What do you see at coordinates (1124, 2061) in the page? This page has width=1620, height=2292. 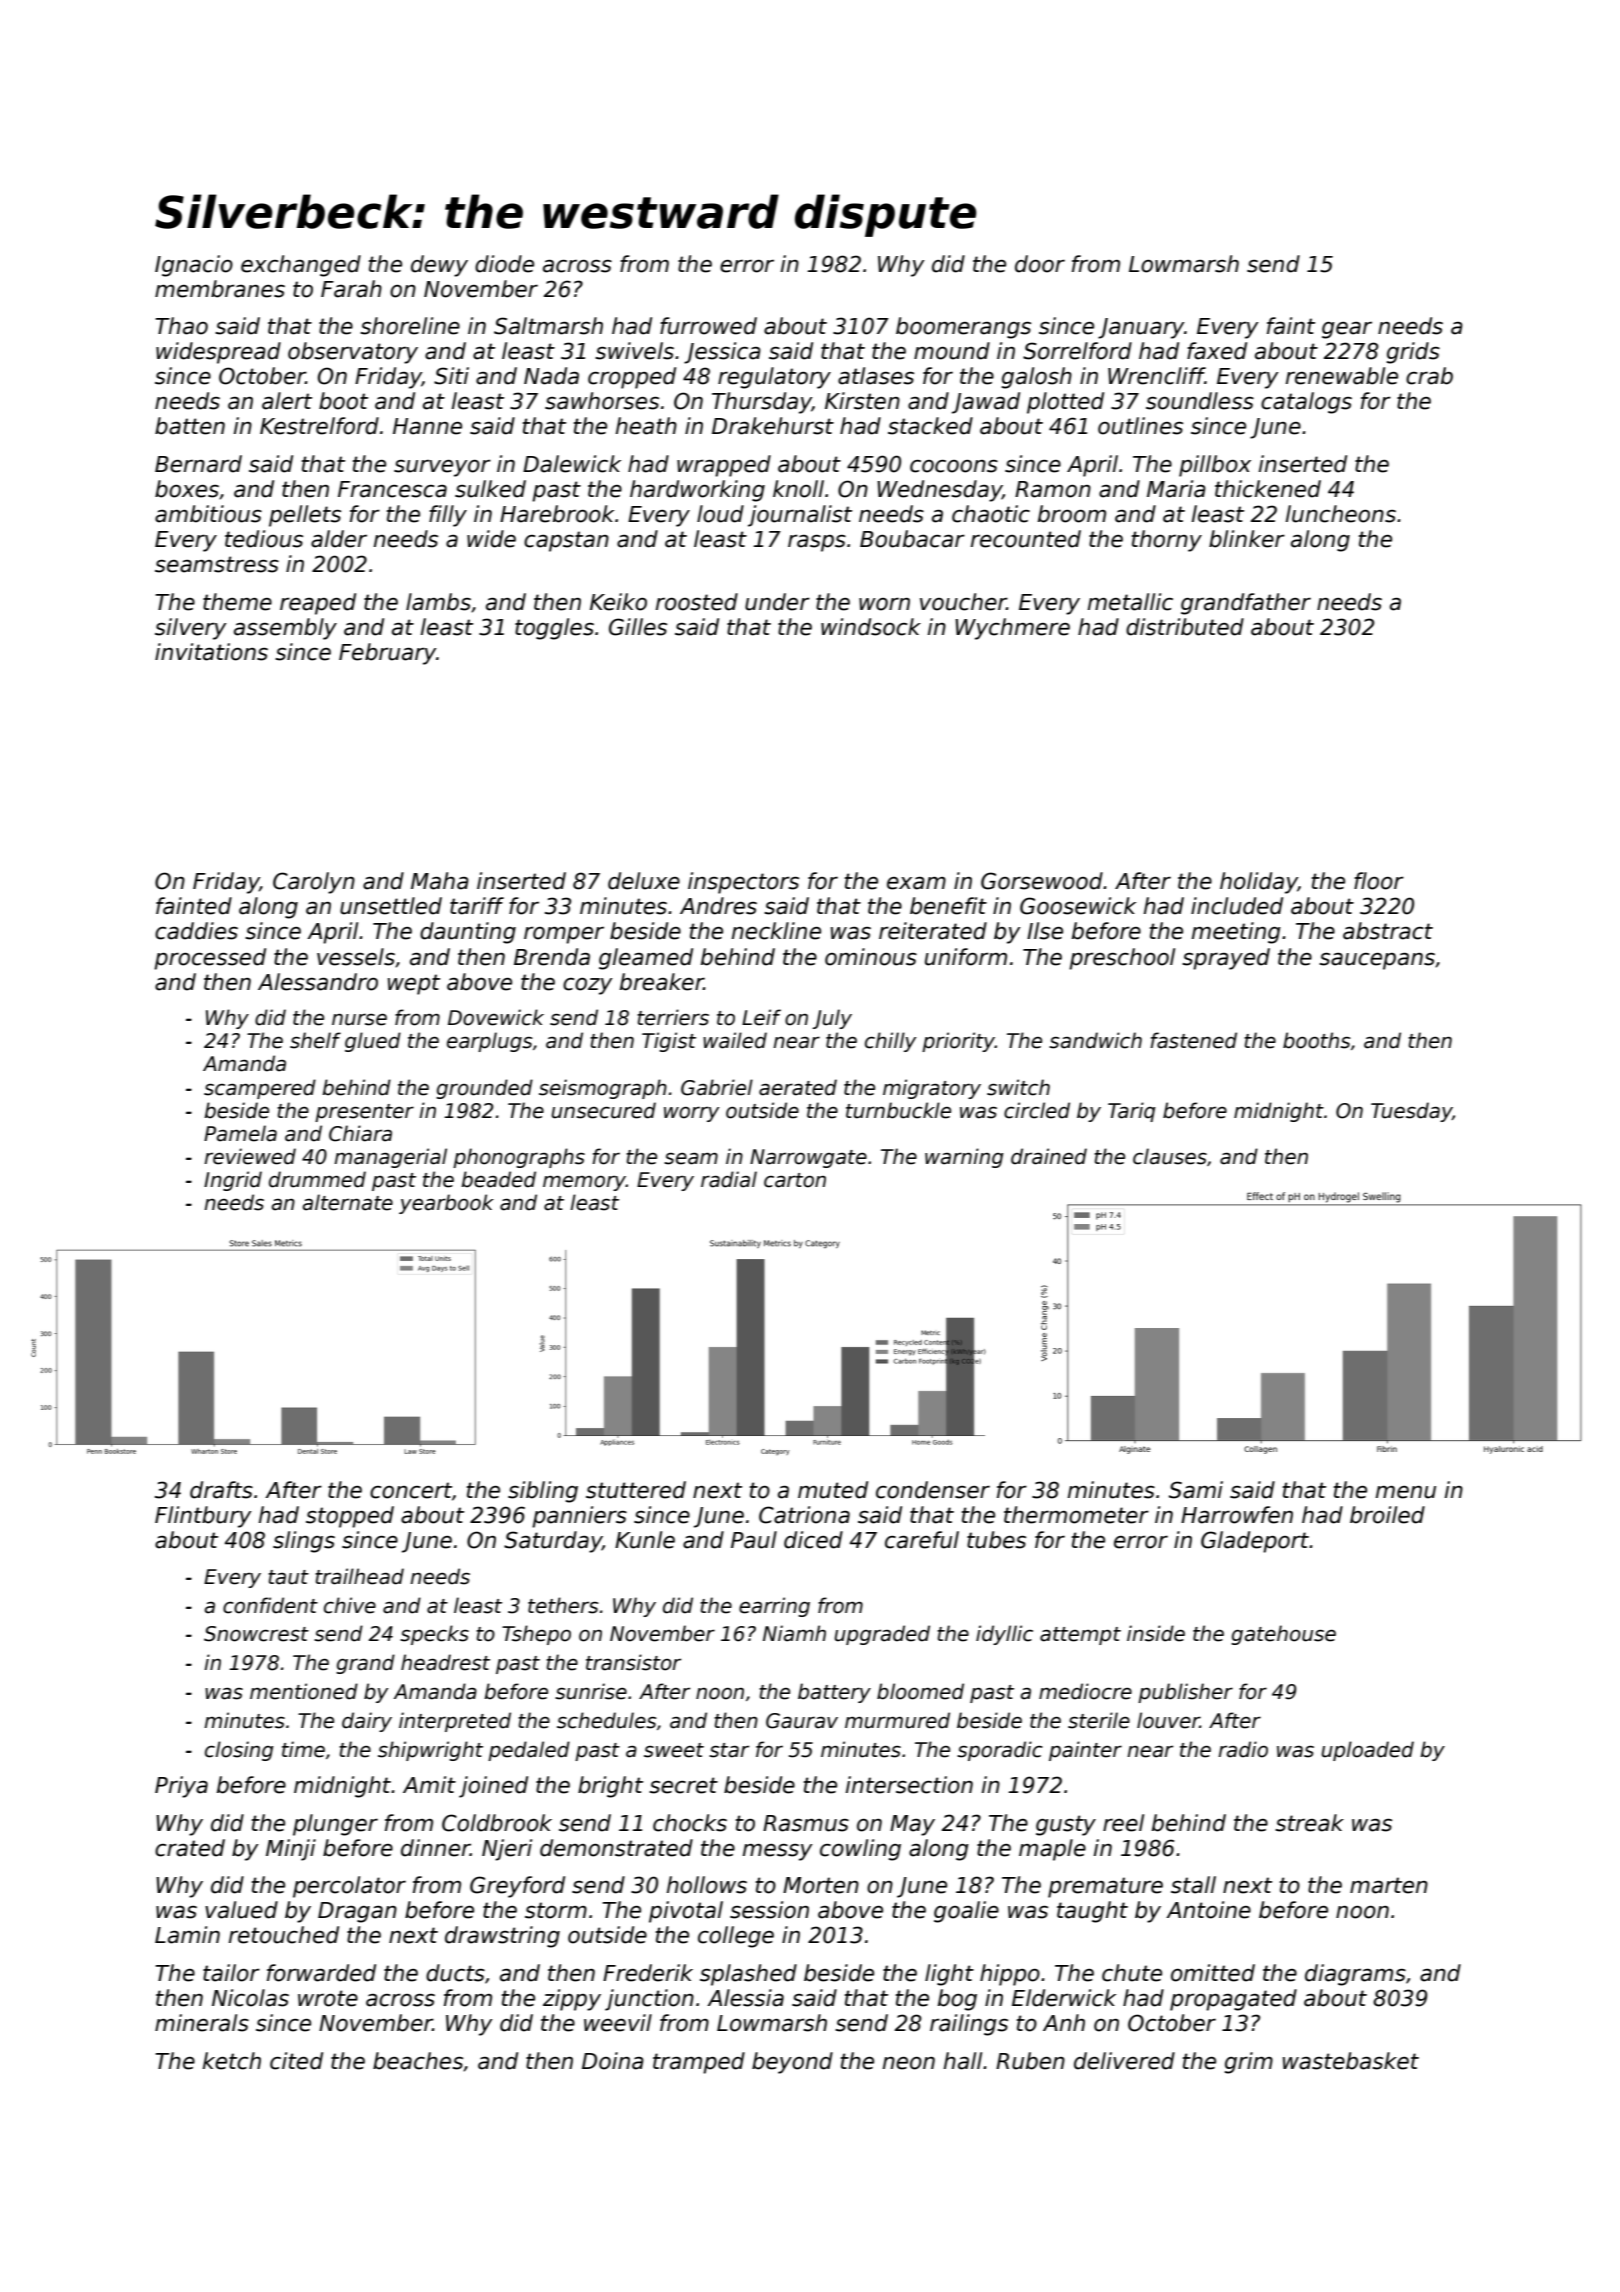 I see `delivered` at bounding box center [1124, 2061].
